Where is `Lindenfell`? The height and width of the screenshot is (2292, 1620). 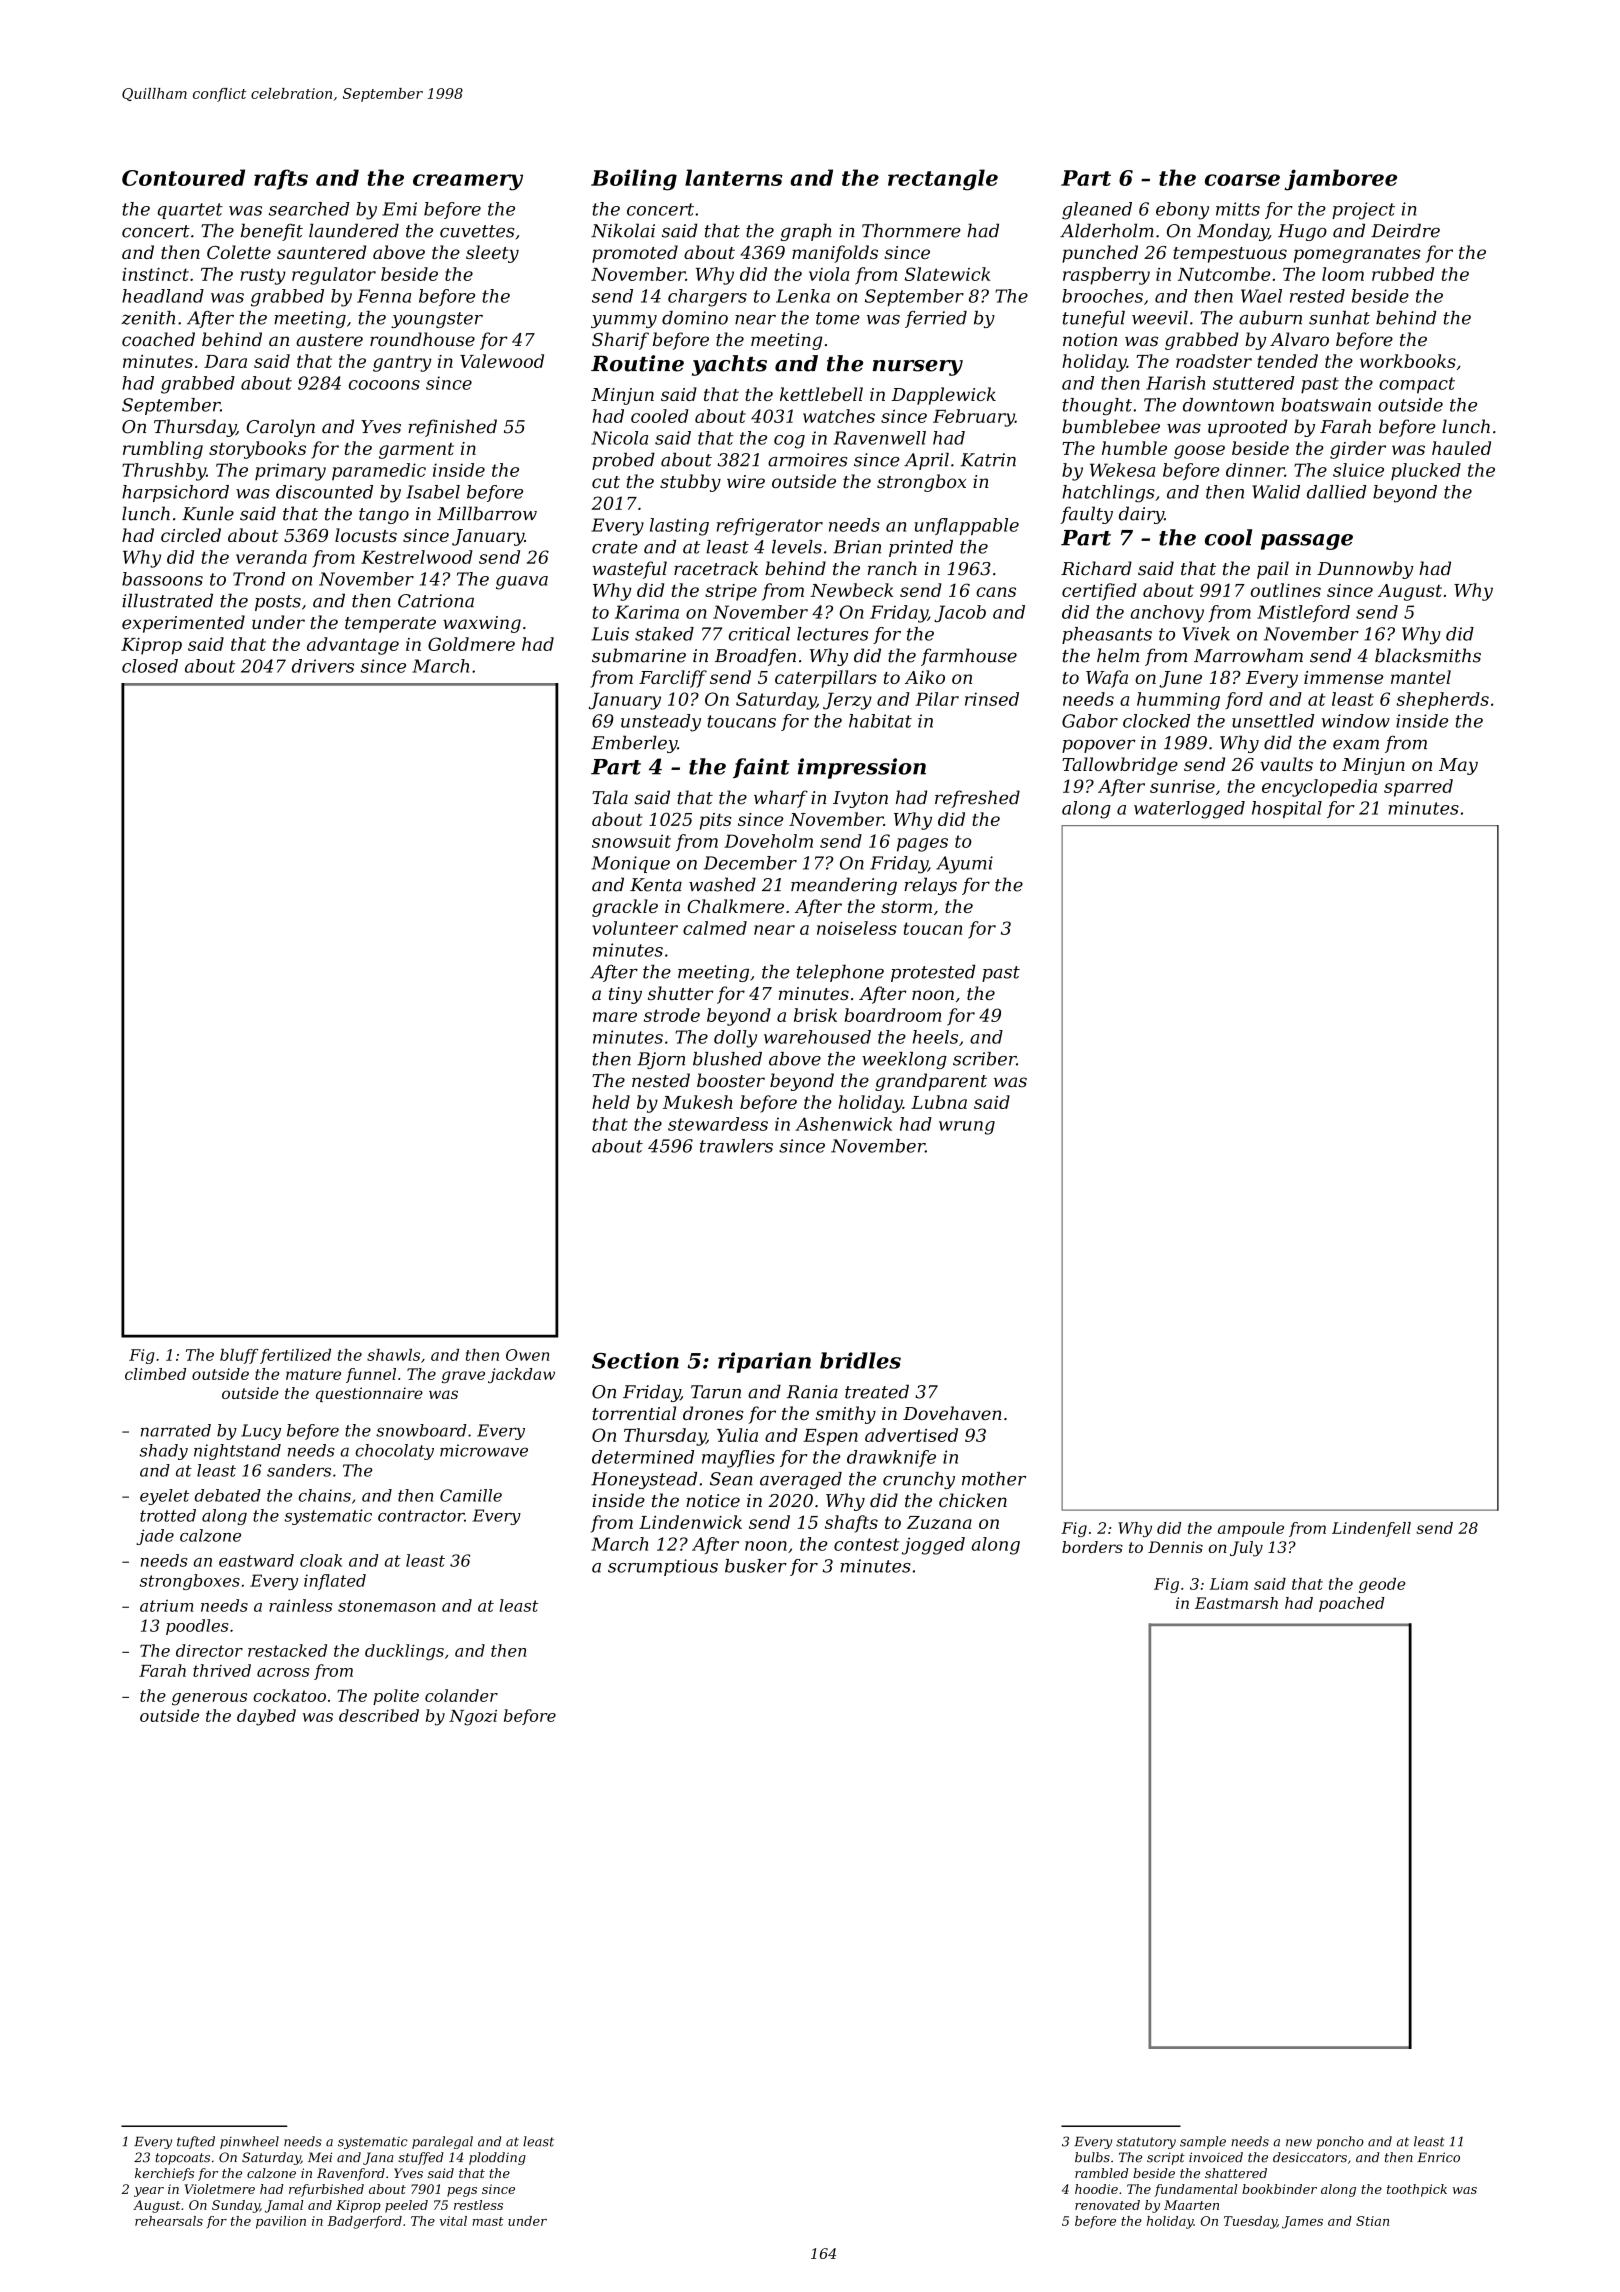 Lindenfell is located at coordinates (1371, 1529).
